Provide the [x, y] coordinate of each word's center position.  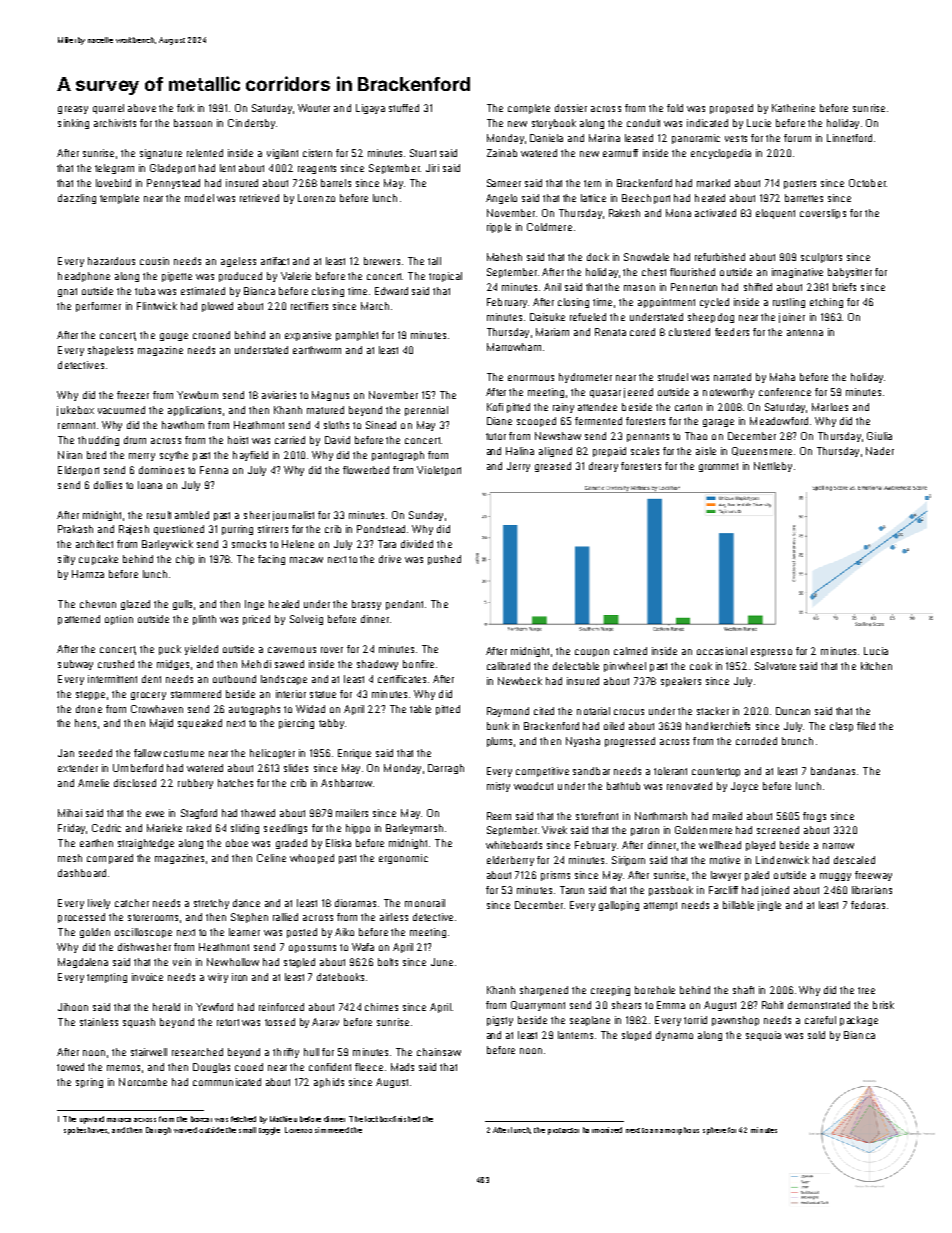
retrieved [259, 198]
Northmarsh [661, 816]
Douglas [211, 1068]
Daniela [546, 138]
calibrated [508, 666]
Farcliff [723, 890]
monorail [425, 903]
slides [296, 768]
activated [715, 213]
